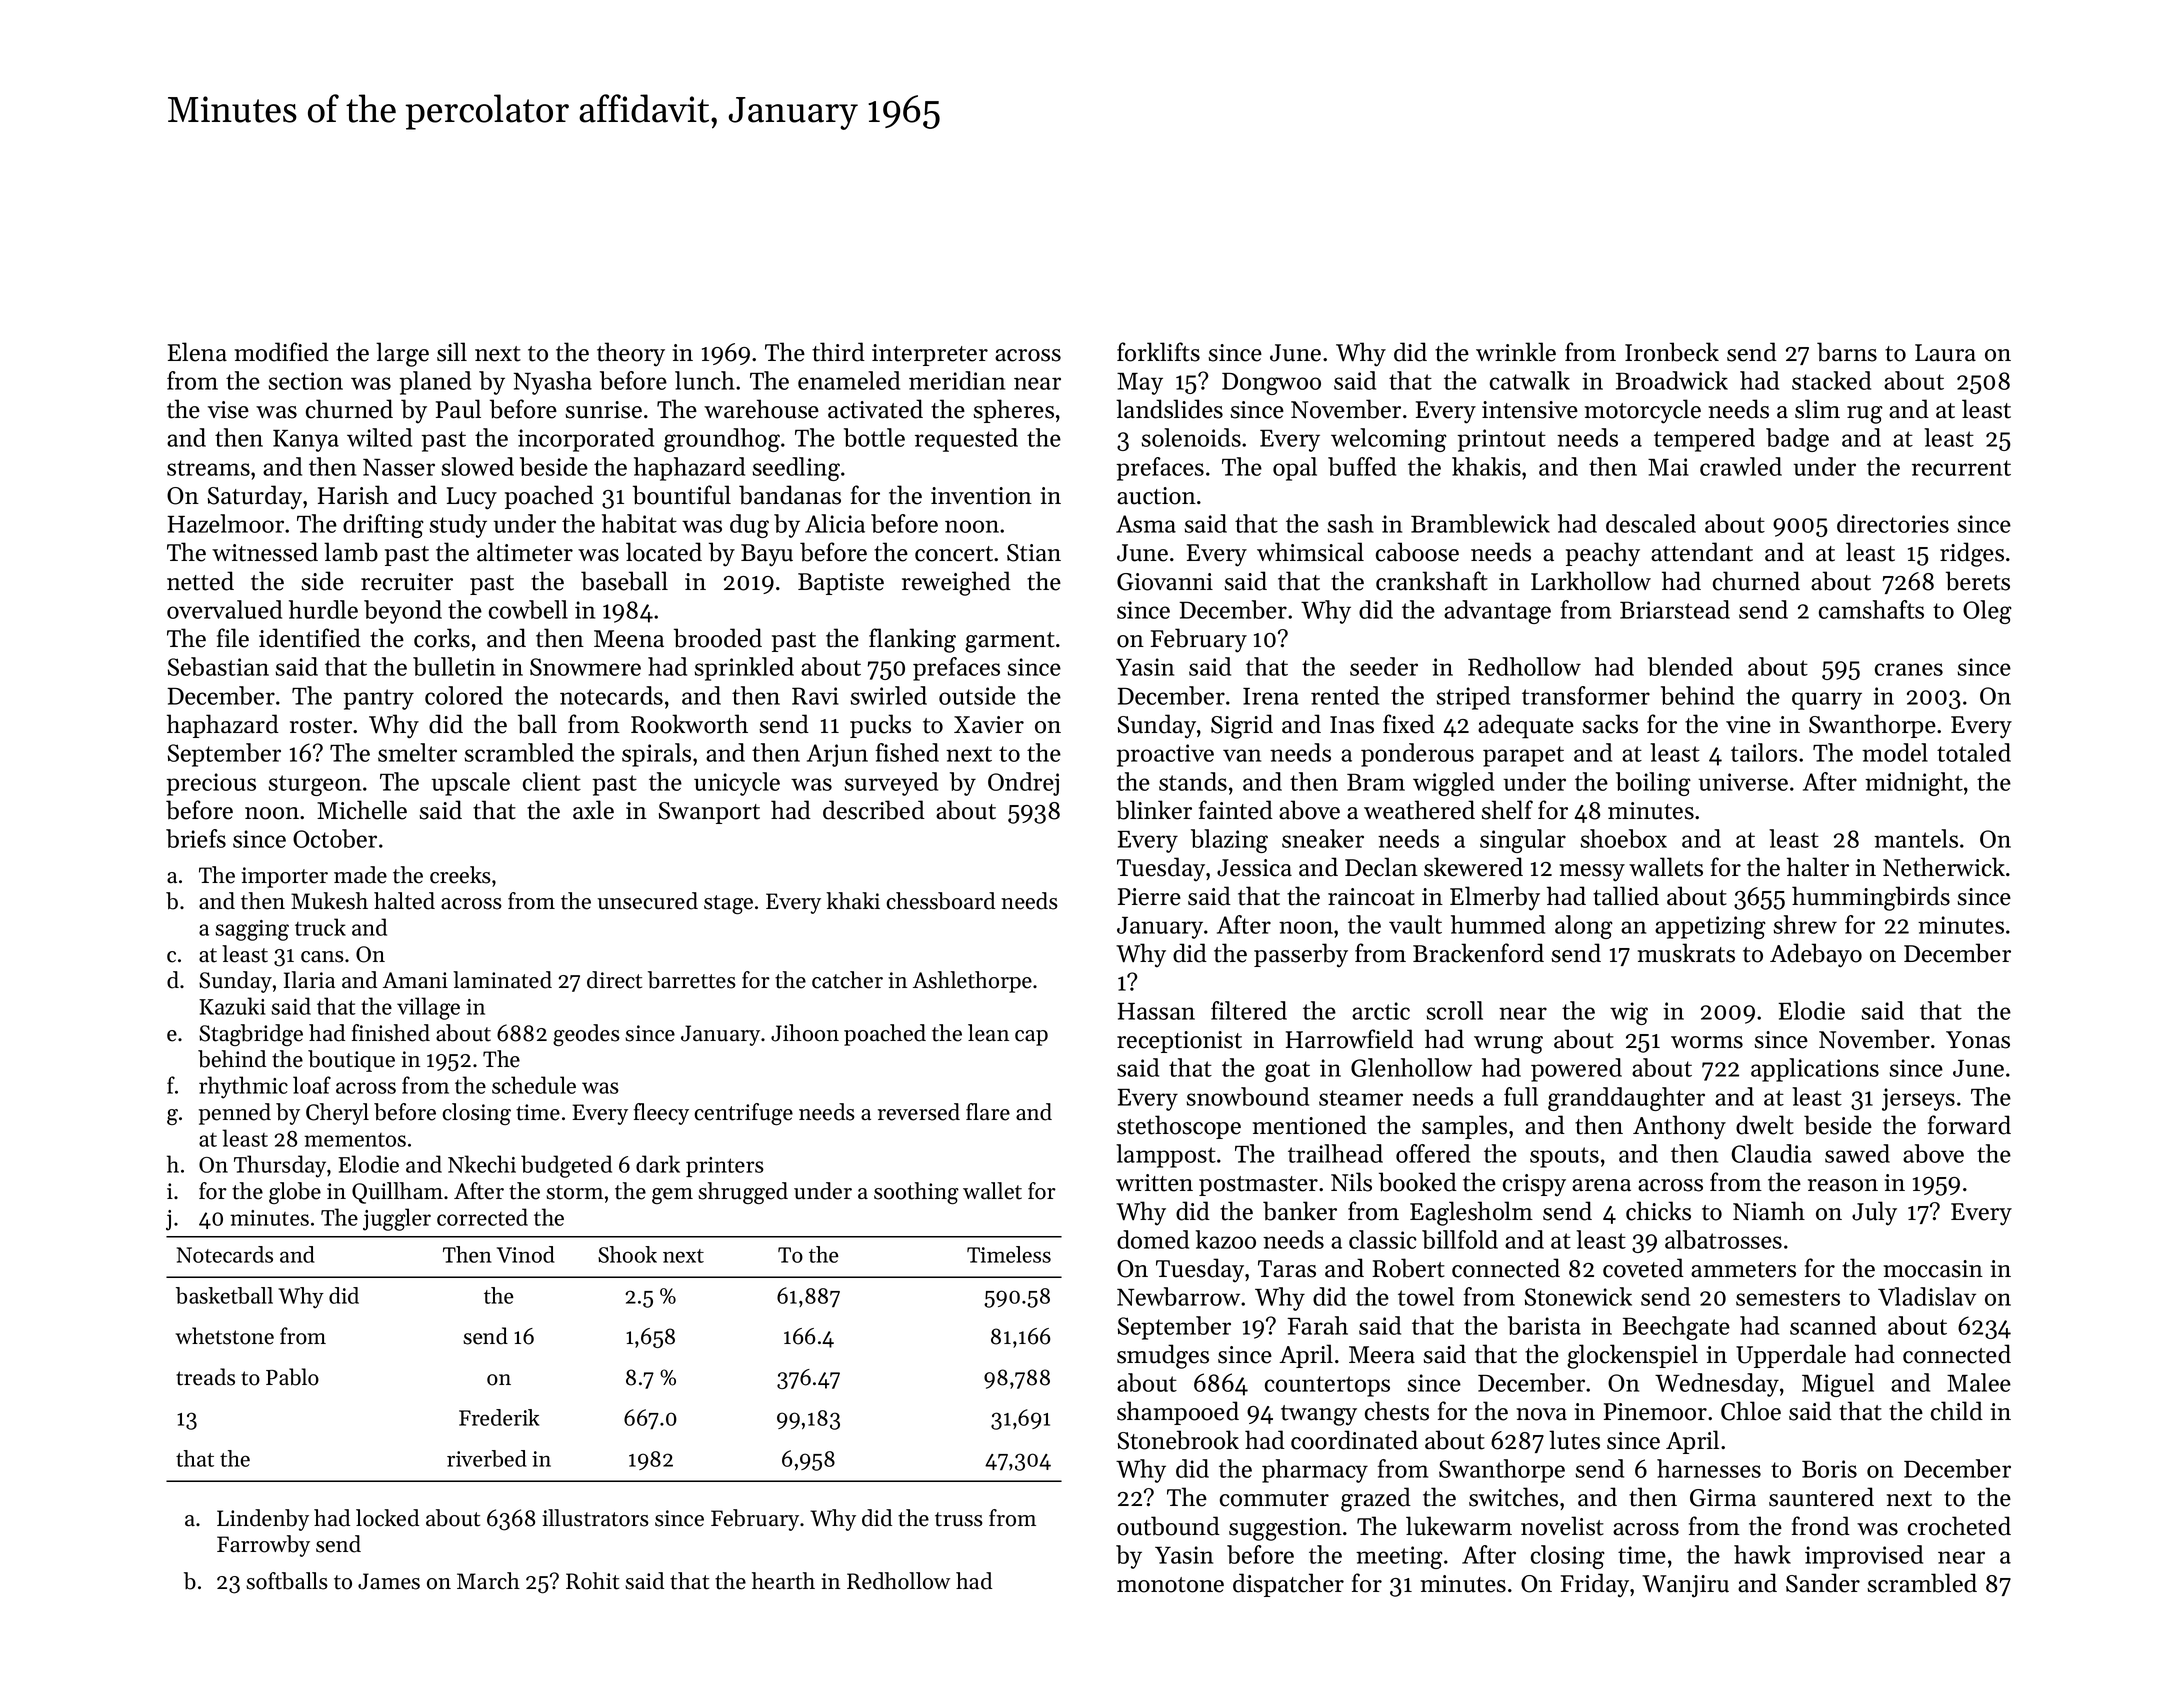 The image size is (2178, 1683). I want to click on catwalk, so click(1530, 380).
